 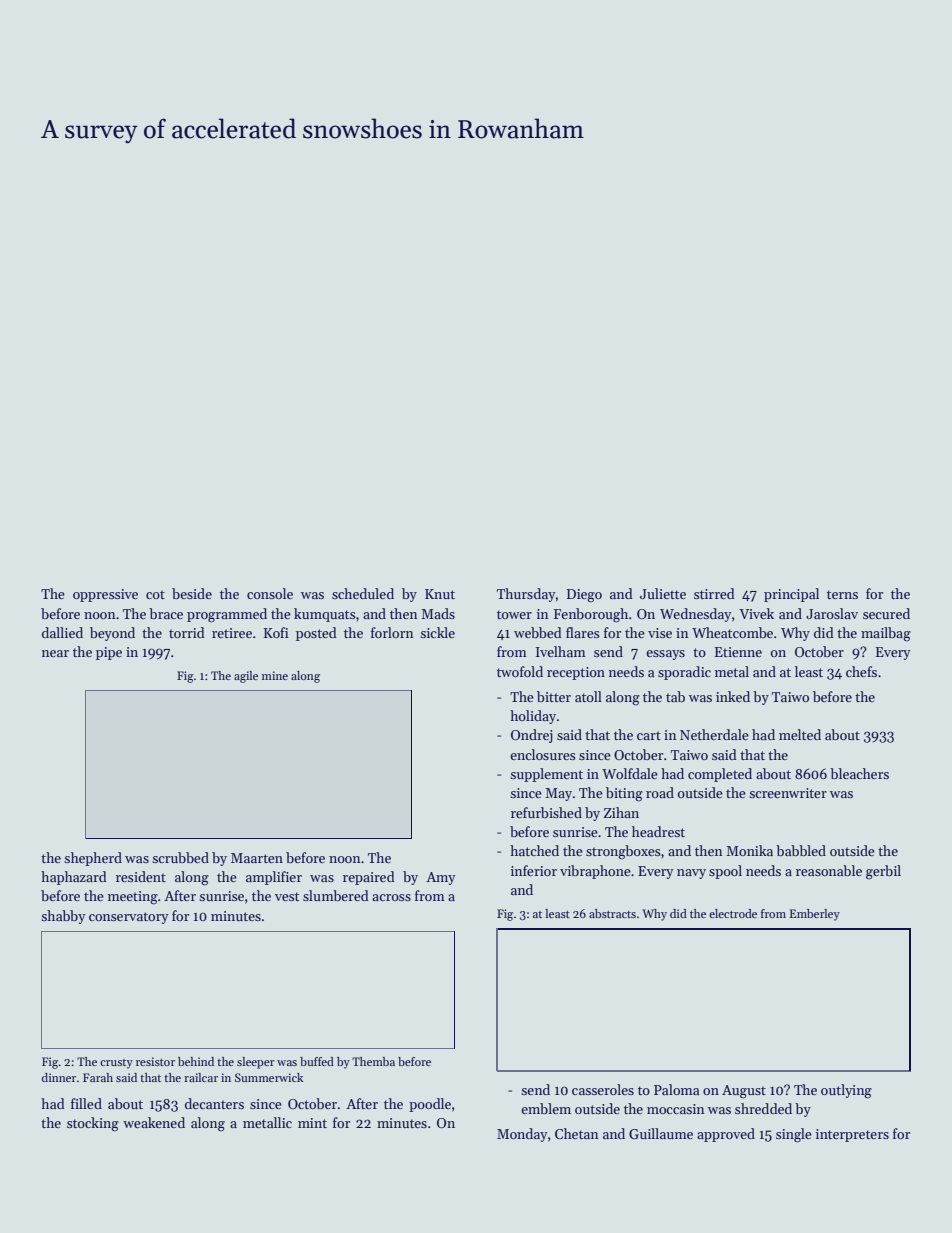 What do you see at coordinates (312, 1123) in the page?
I see `mint` at bounding box center [312, 1123].
